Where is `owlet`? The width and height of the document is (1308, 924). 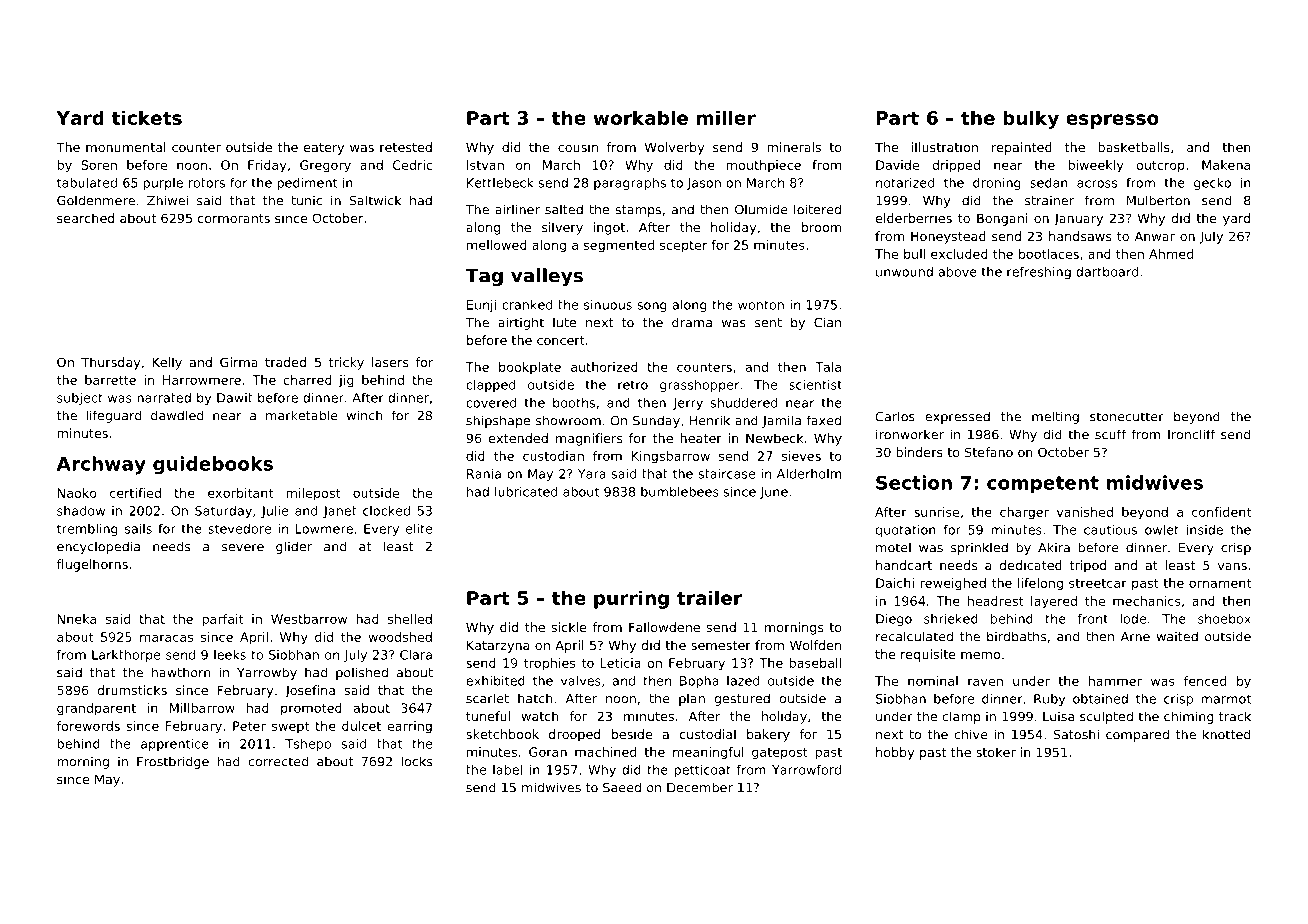 owlet is located at coordinates (1162, 530).
